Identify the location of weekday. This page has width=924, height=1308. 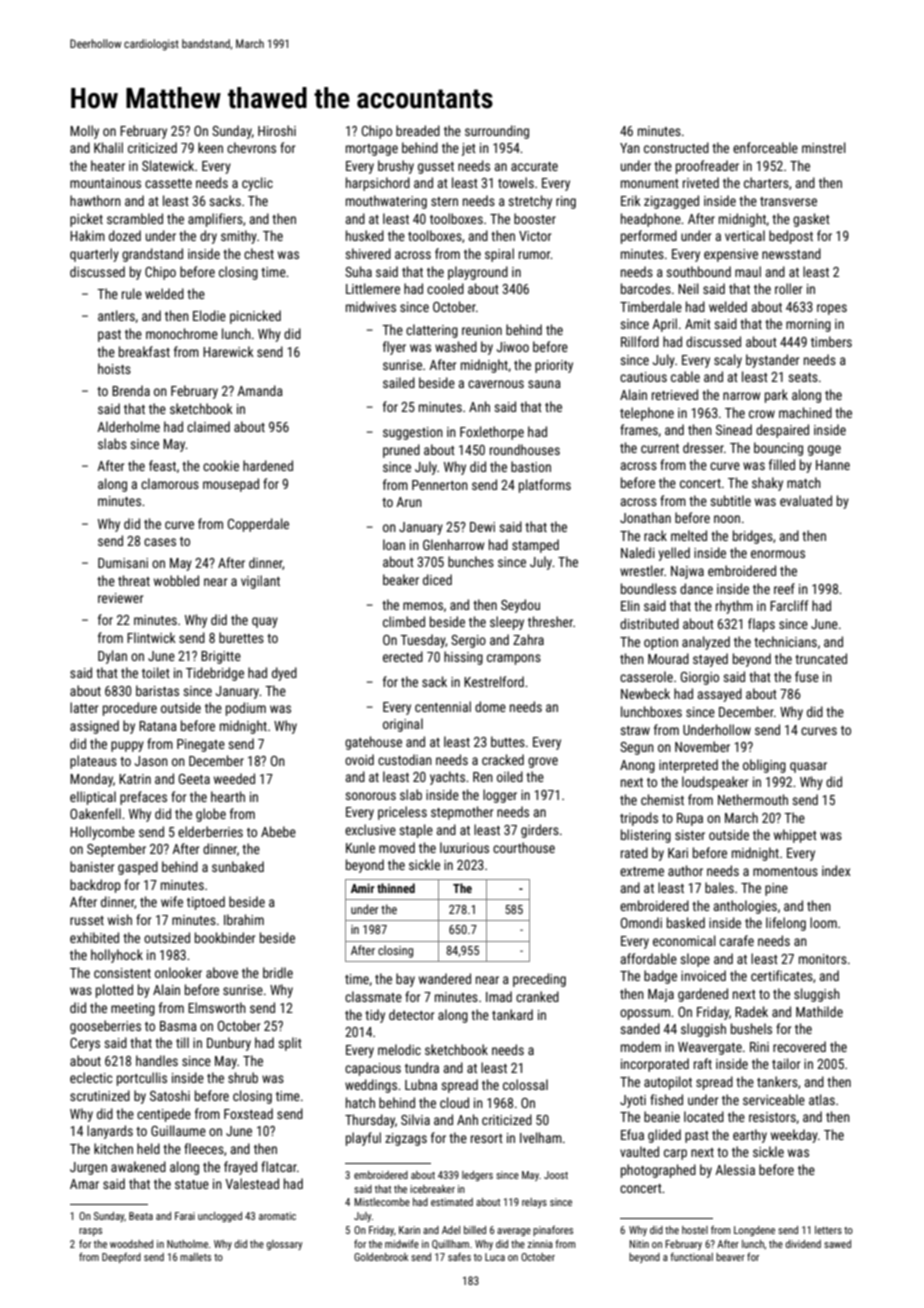
(794, 1136).
